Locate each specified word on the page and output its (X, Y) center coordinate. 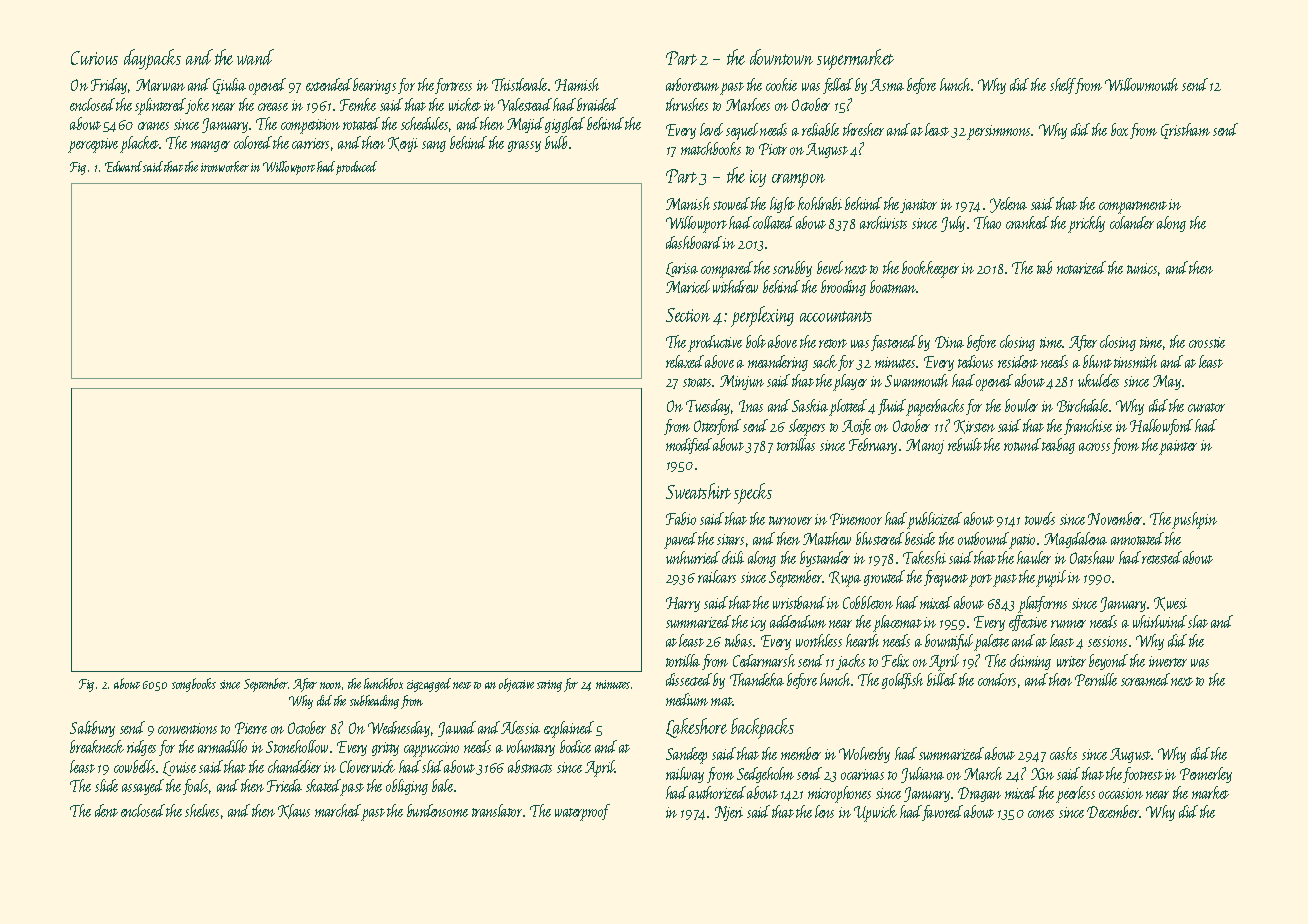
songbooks (194, 685)
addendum (798, 621)
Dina (949, 342)
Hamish (577, 84)
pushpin (1195, 520)
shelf (1063, 86)
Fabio (681, 518)
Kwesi (1170, 604)
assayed (143, 787)
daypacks (152, 59)
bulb (556, 142)
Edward (123, 166)
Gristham (1185, 131)
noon (331, 686)
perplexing (762, 316)
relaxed (685, 361)
